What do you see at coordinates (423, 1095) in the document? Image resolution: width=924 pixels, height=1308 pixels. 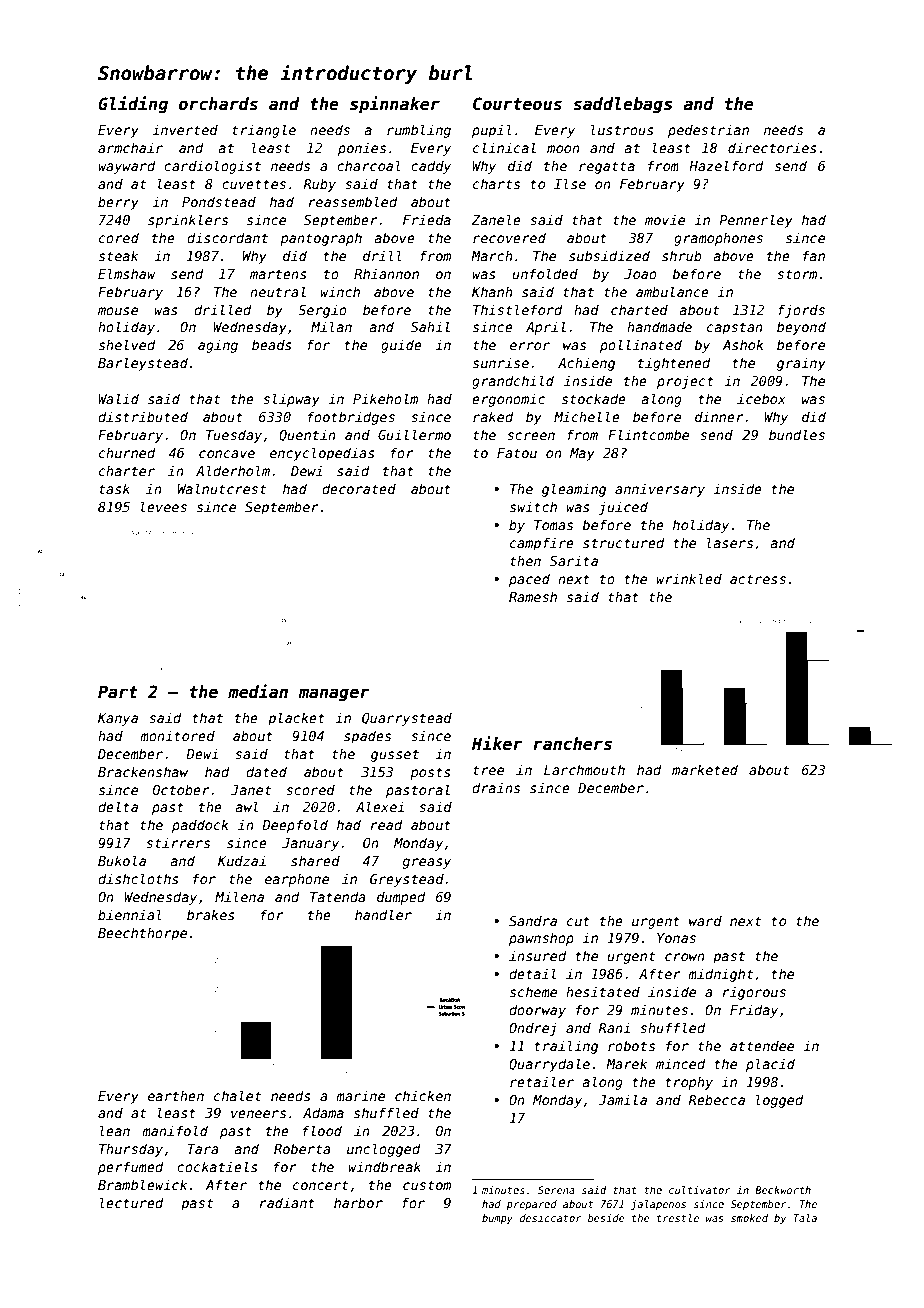 I see `chicken` at bounding box center [423, 1095].
